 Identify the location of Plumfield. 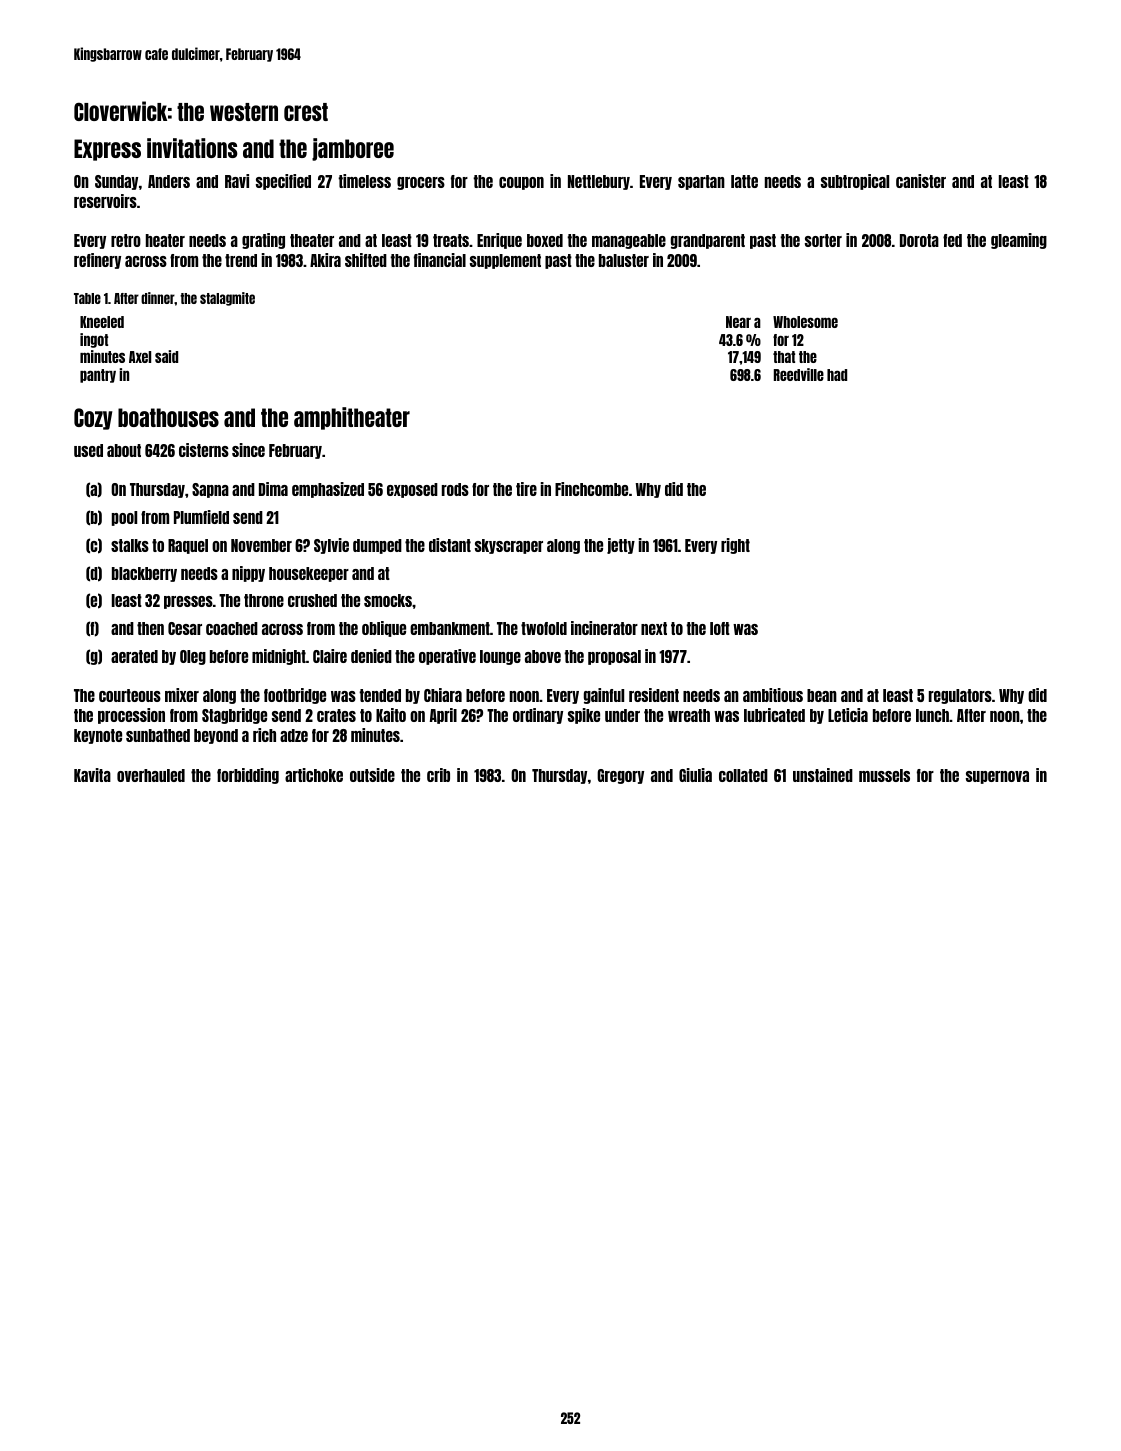
(201, 517).
